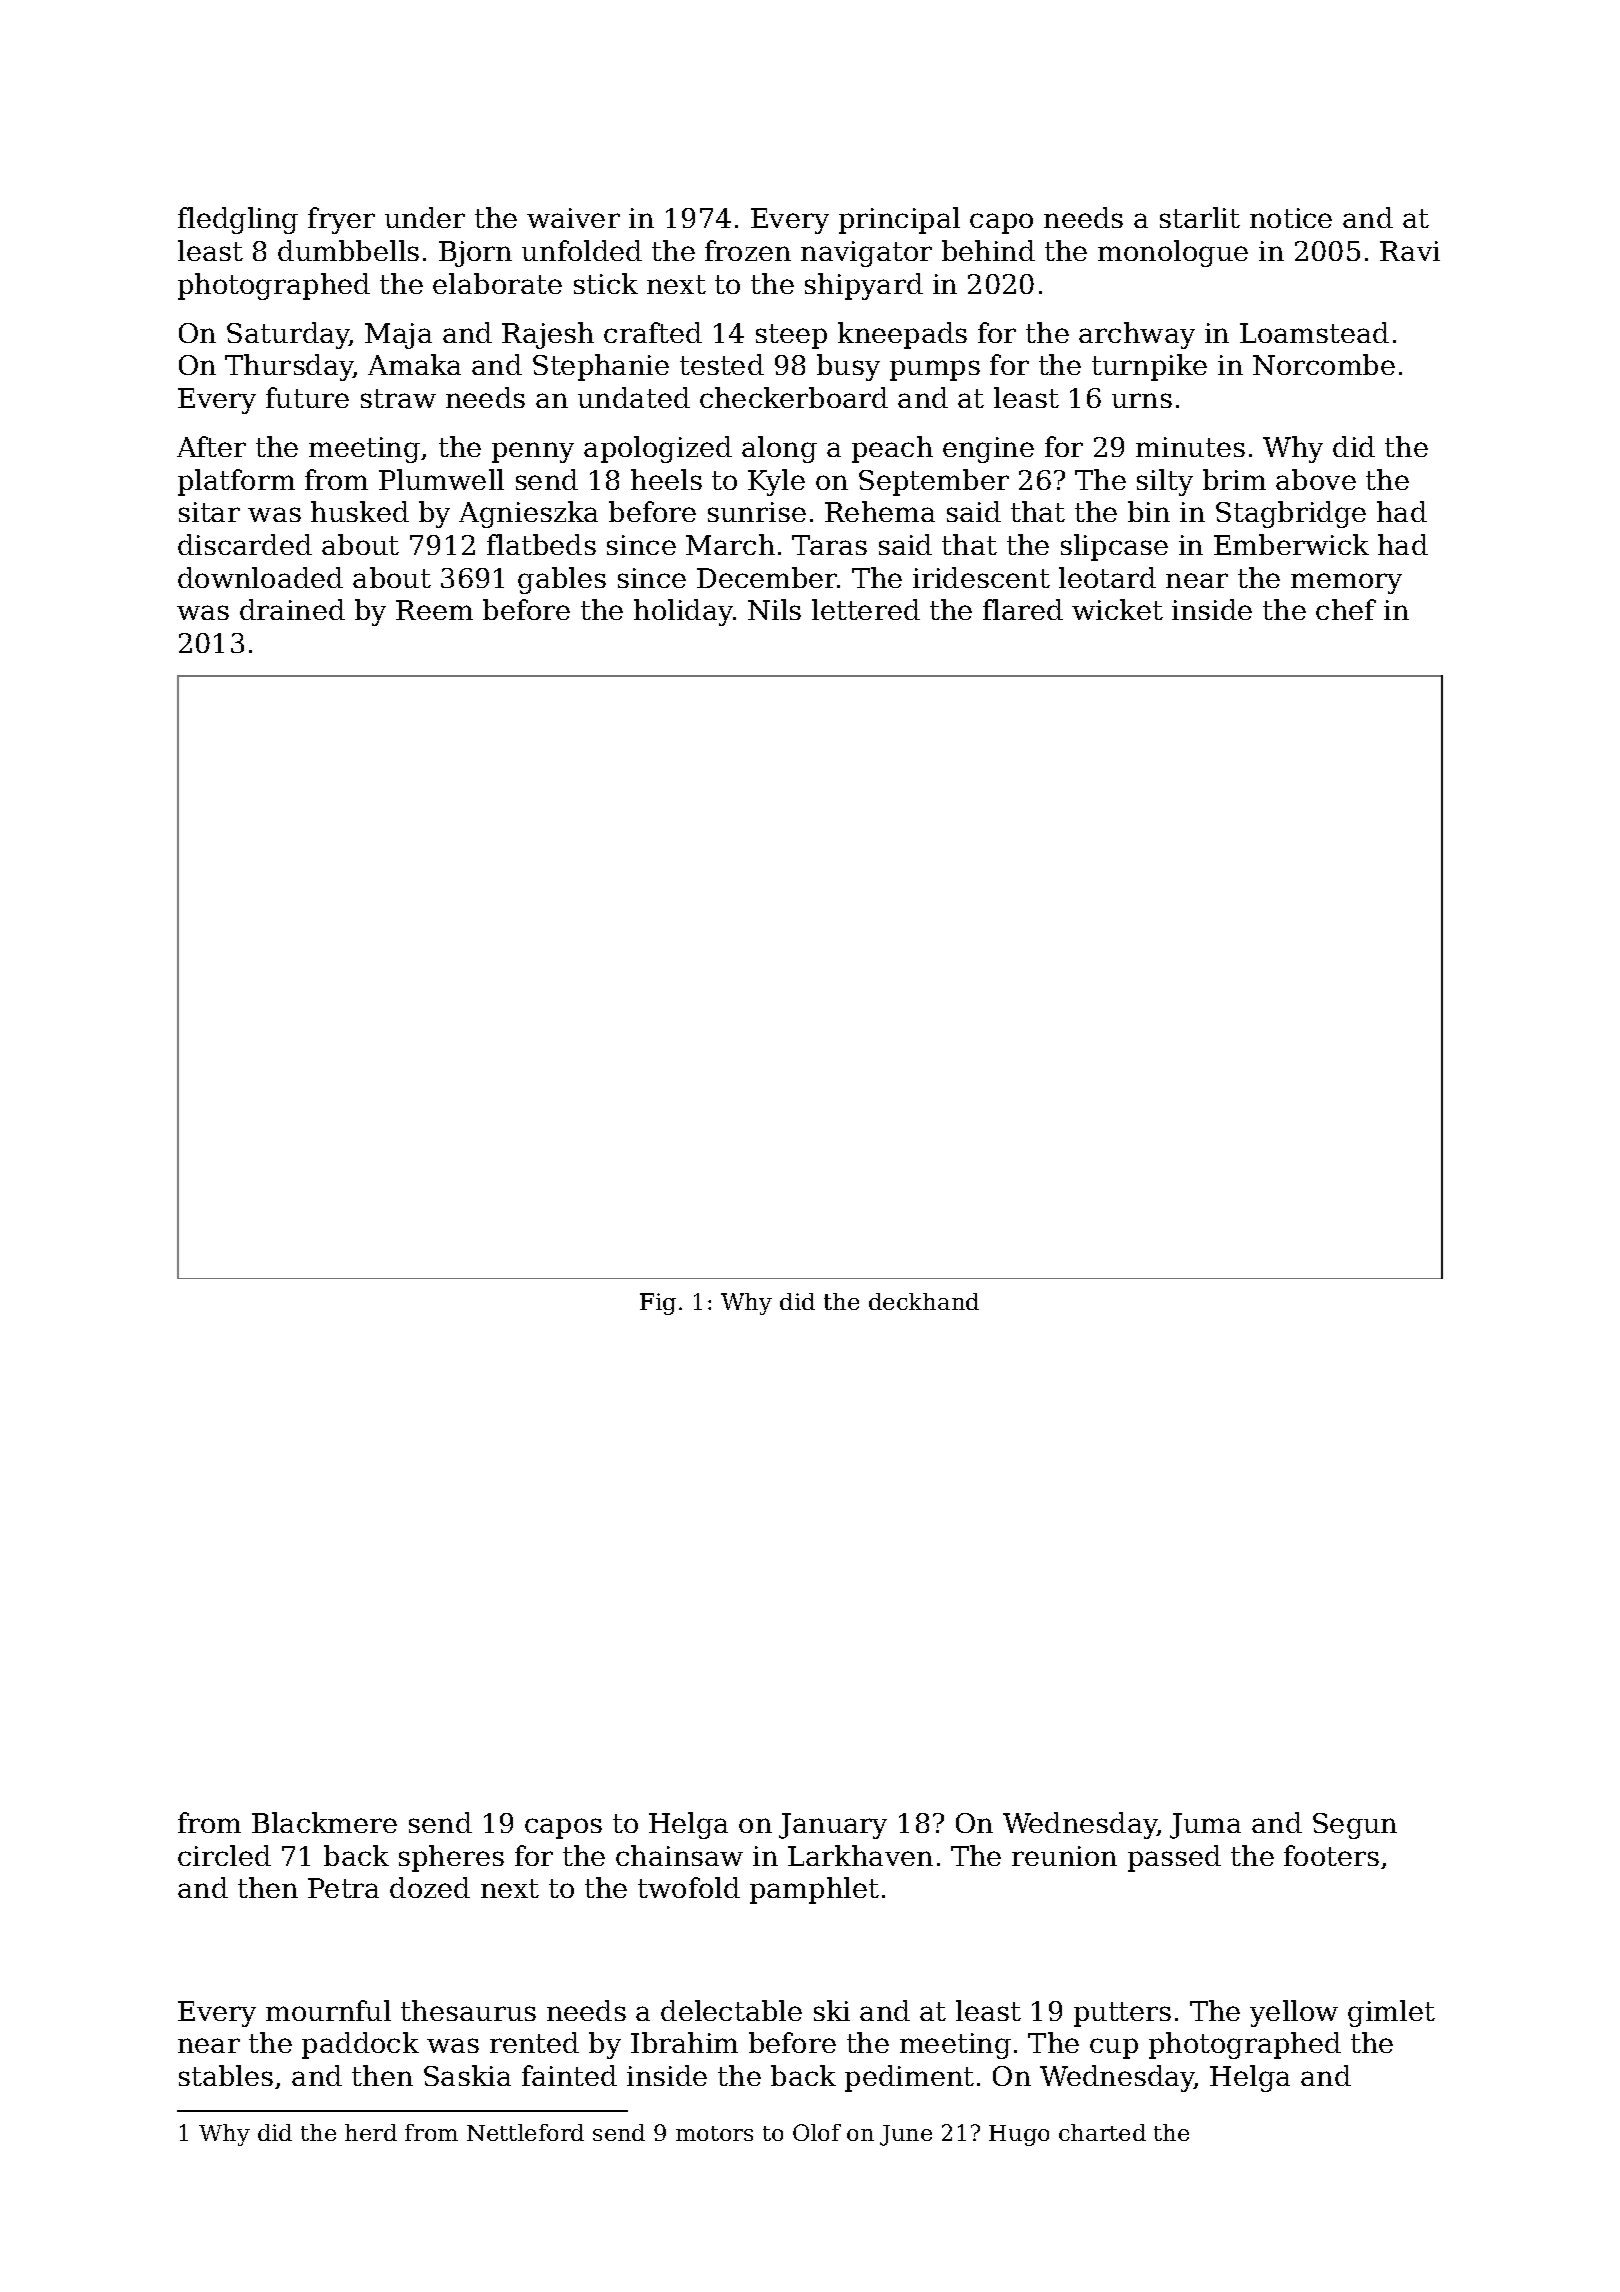 This screenshot has width=1620, height=2292. Describe the element at coordinates (658, 1304) in the screenshot. I see `Fig` at that location.
